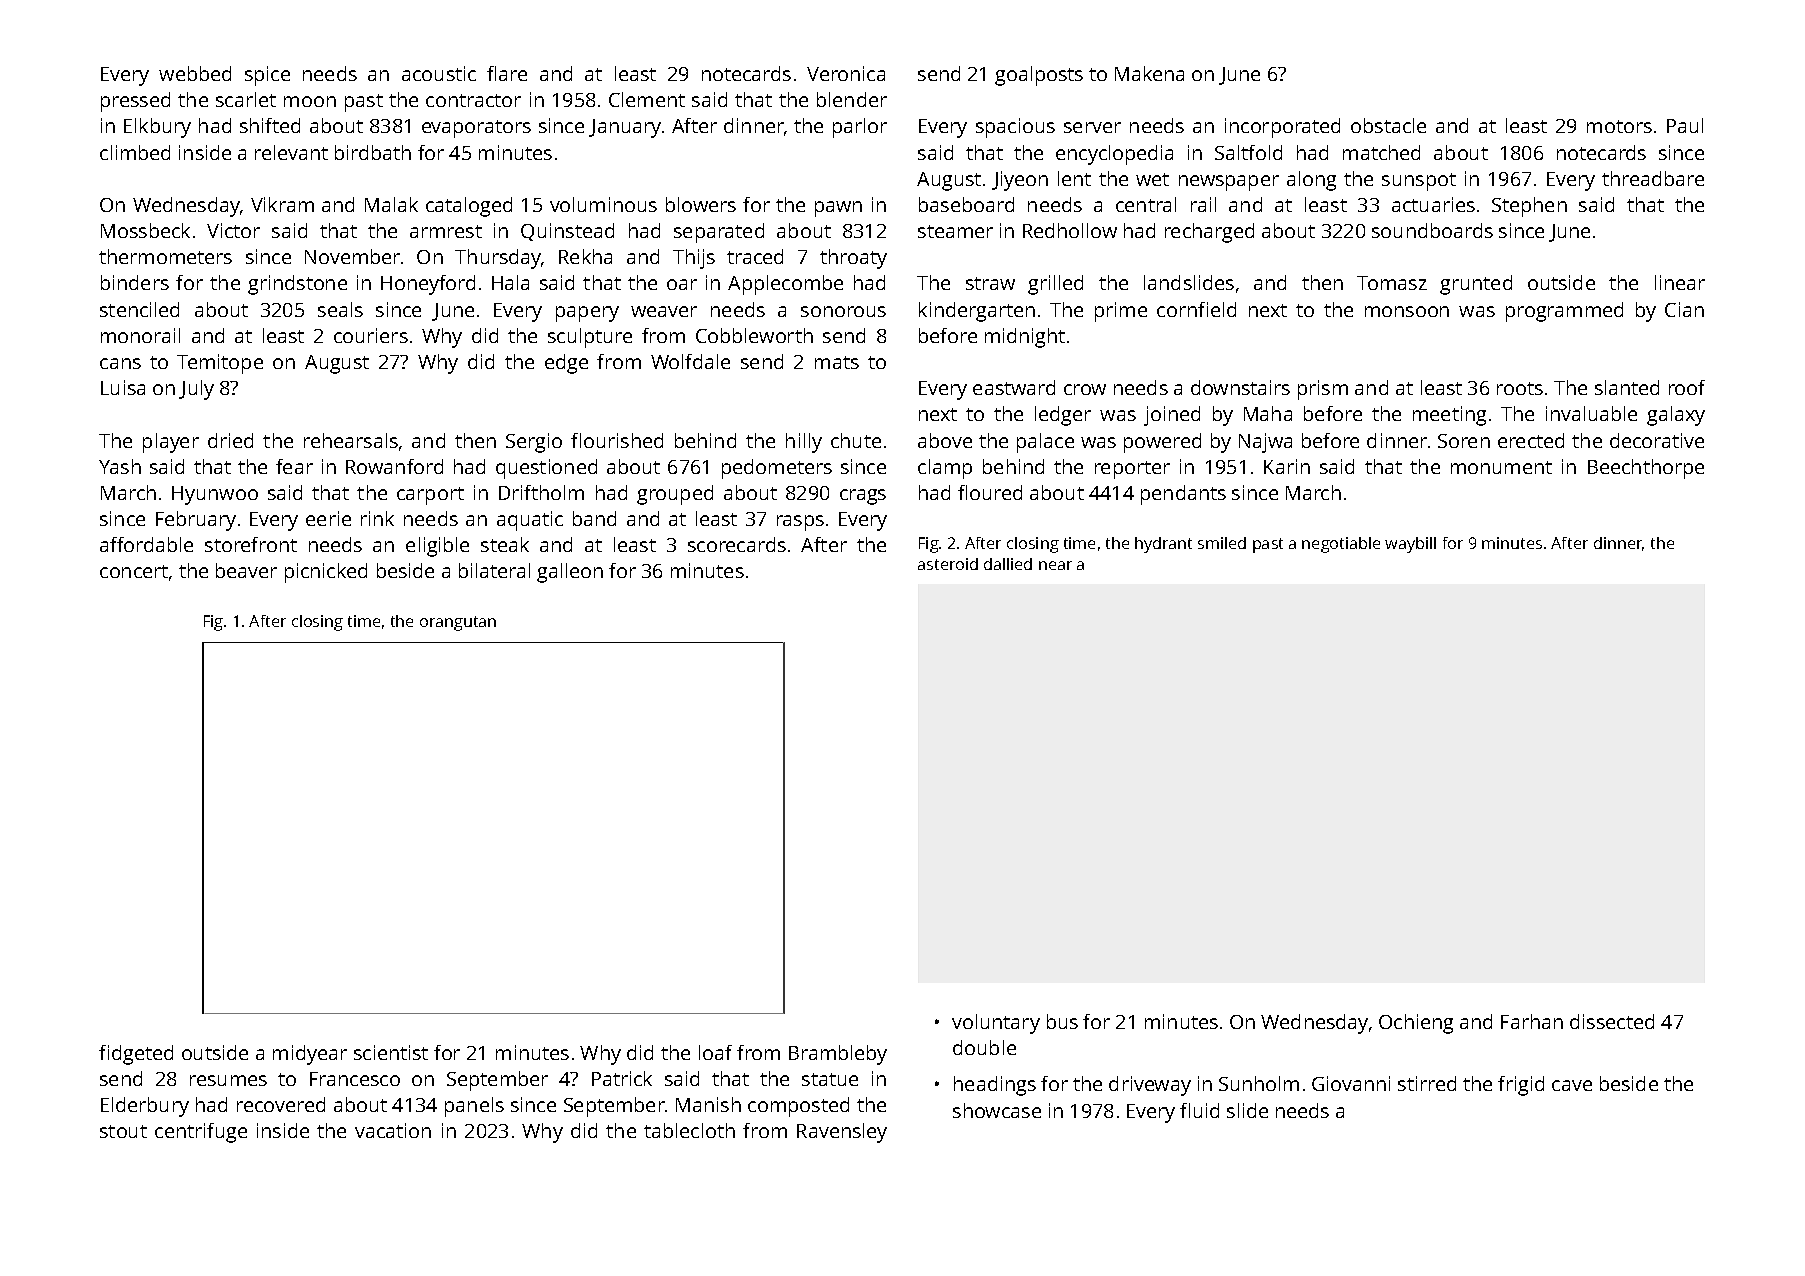 The image size is (1805, 1276). What do you see at coordinates (675, 495) in the screenshot?
I see `grouped` at bounding box center [675, 495].
